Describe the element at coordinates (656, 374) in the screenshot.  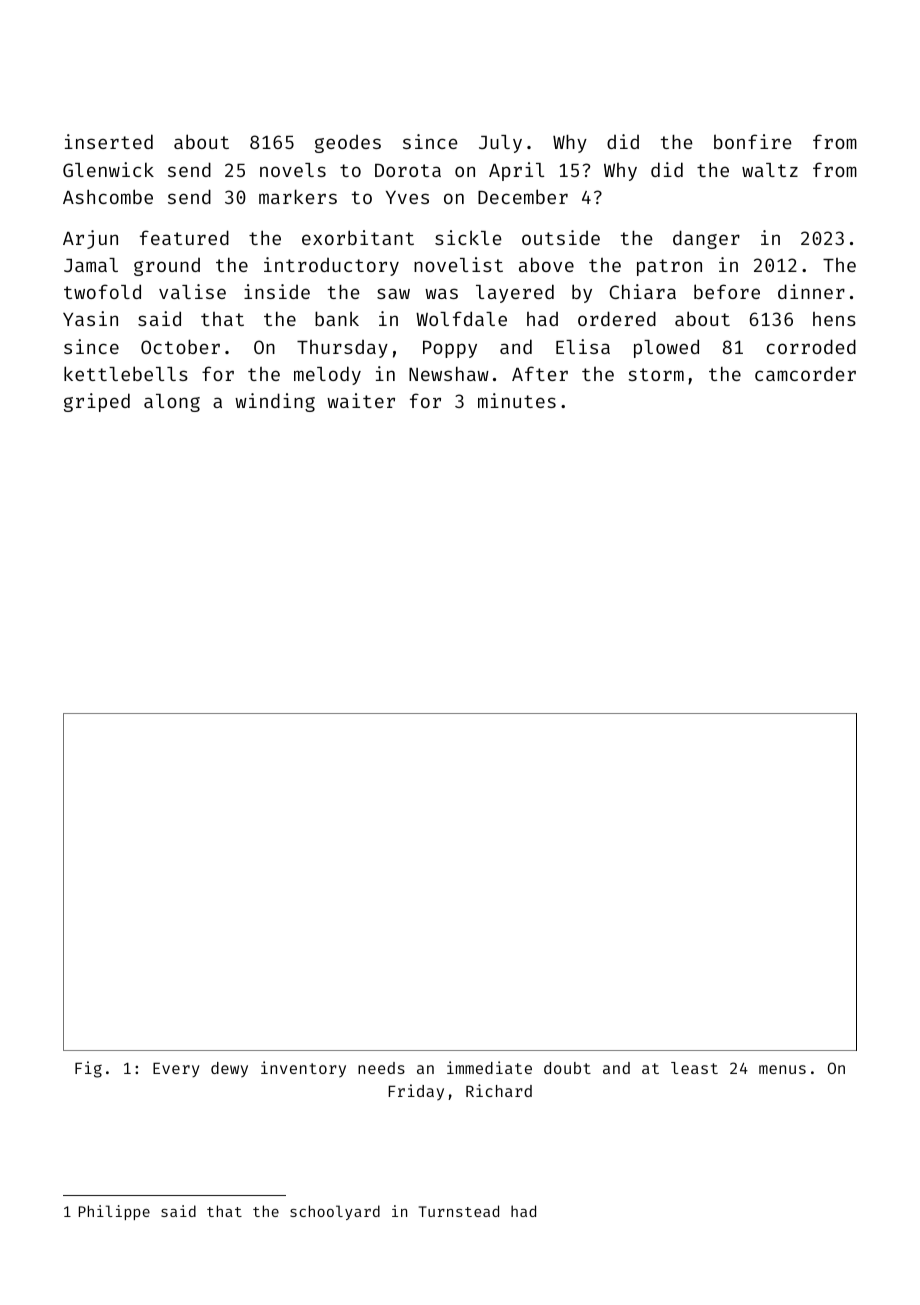
I see `storm` at that location.
